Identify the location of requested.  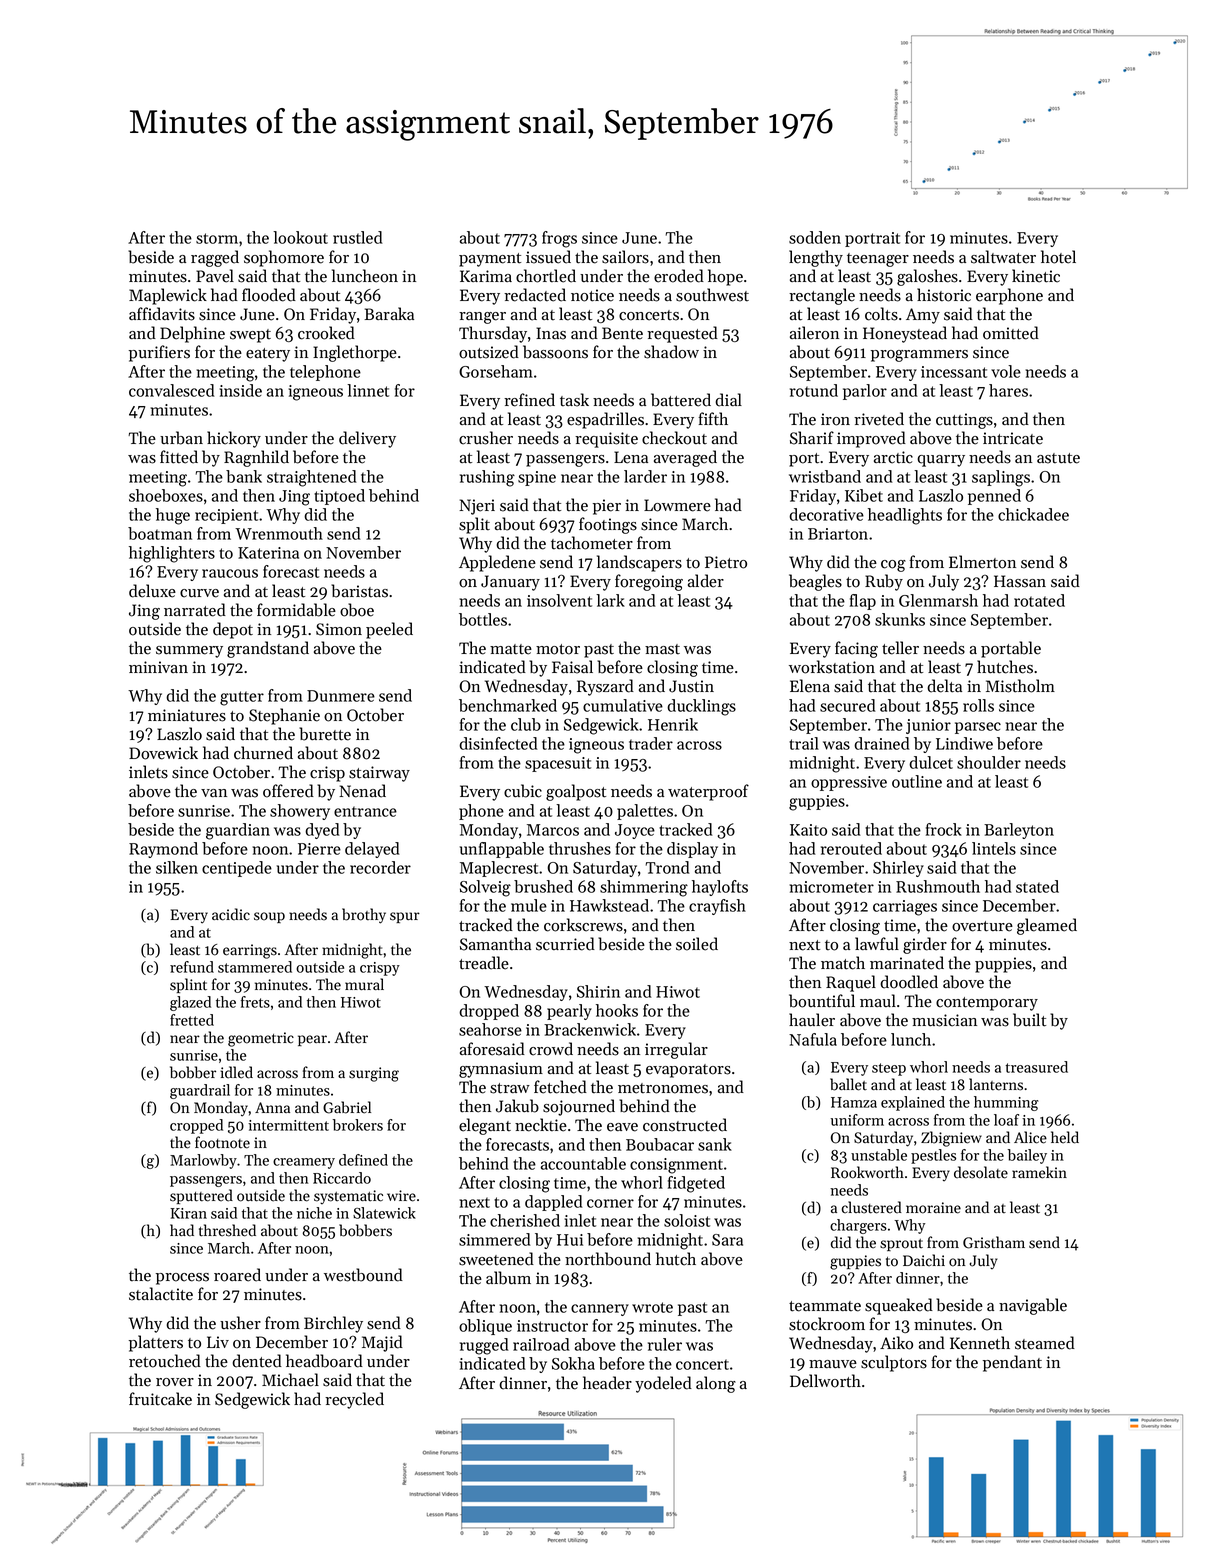
(682, 334).
